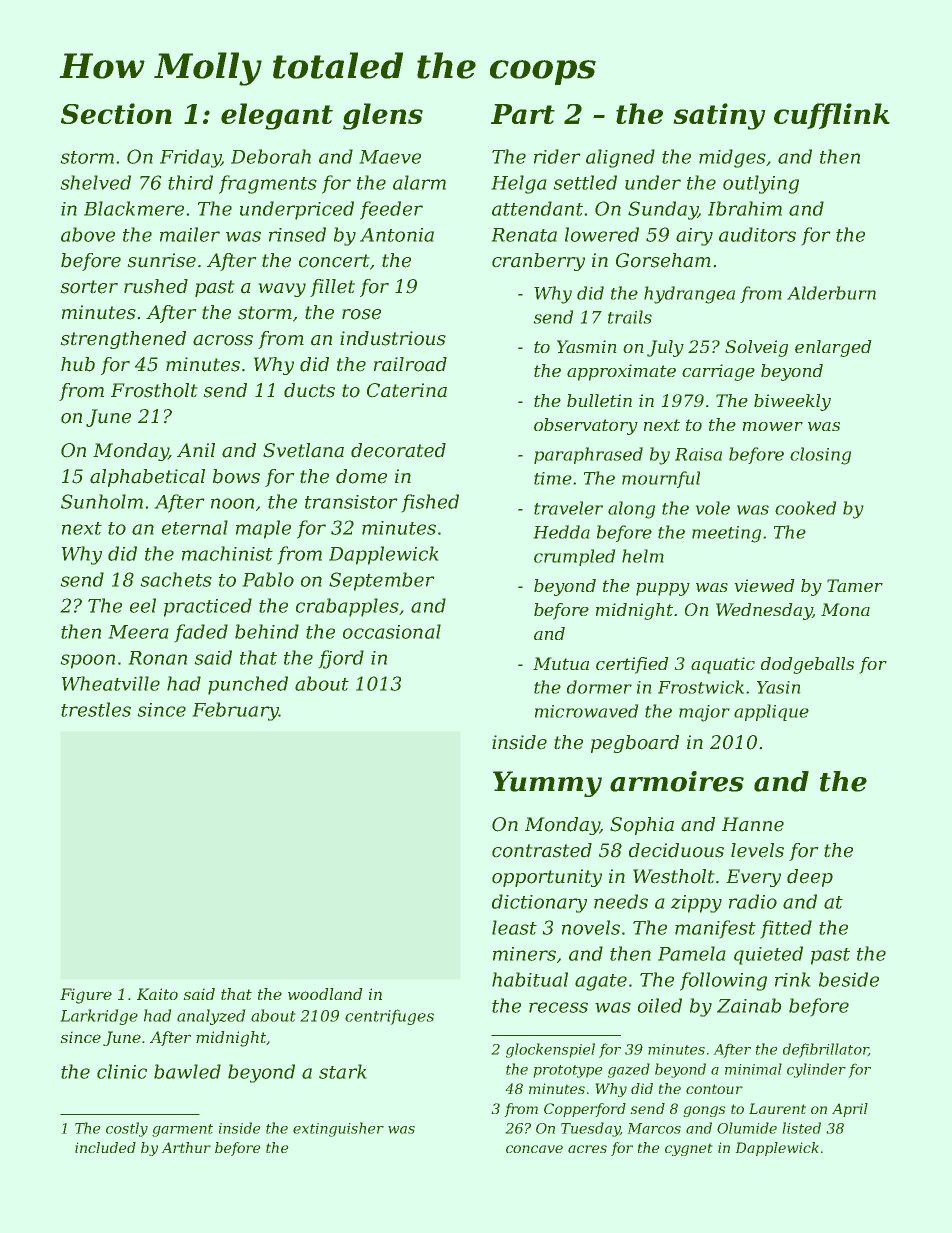  Describe the element at coordinates (147, 478) in the image. I see `alphabetical` at that location.
